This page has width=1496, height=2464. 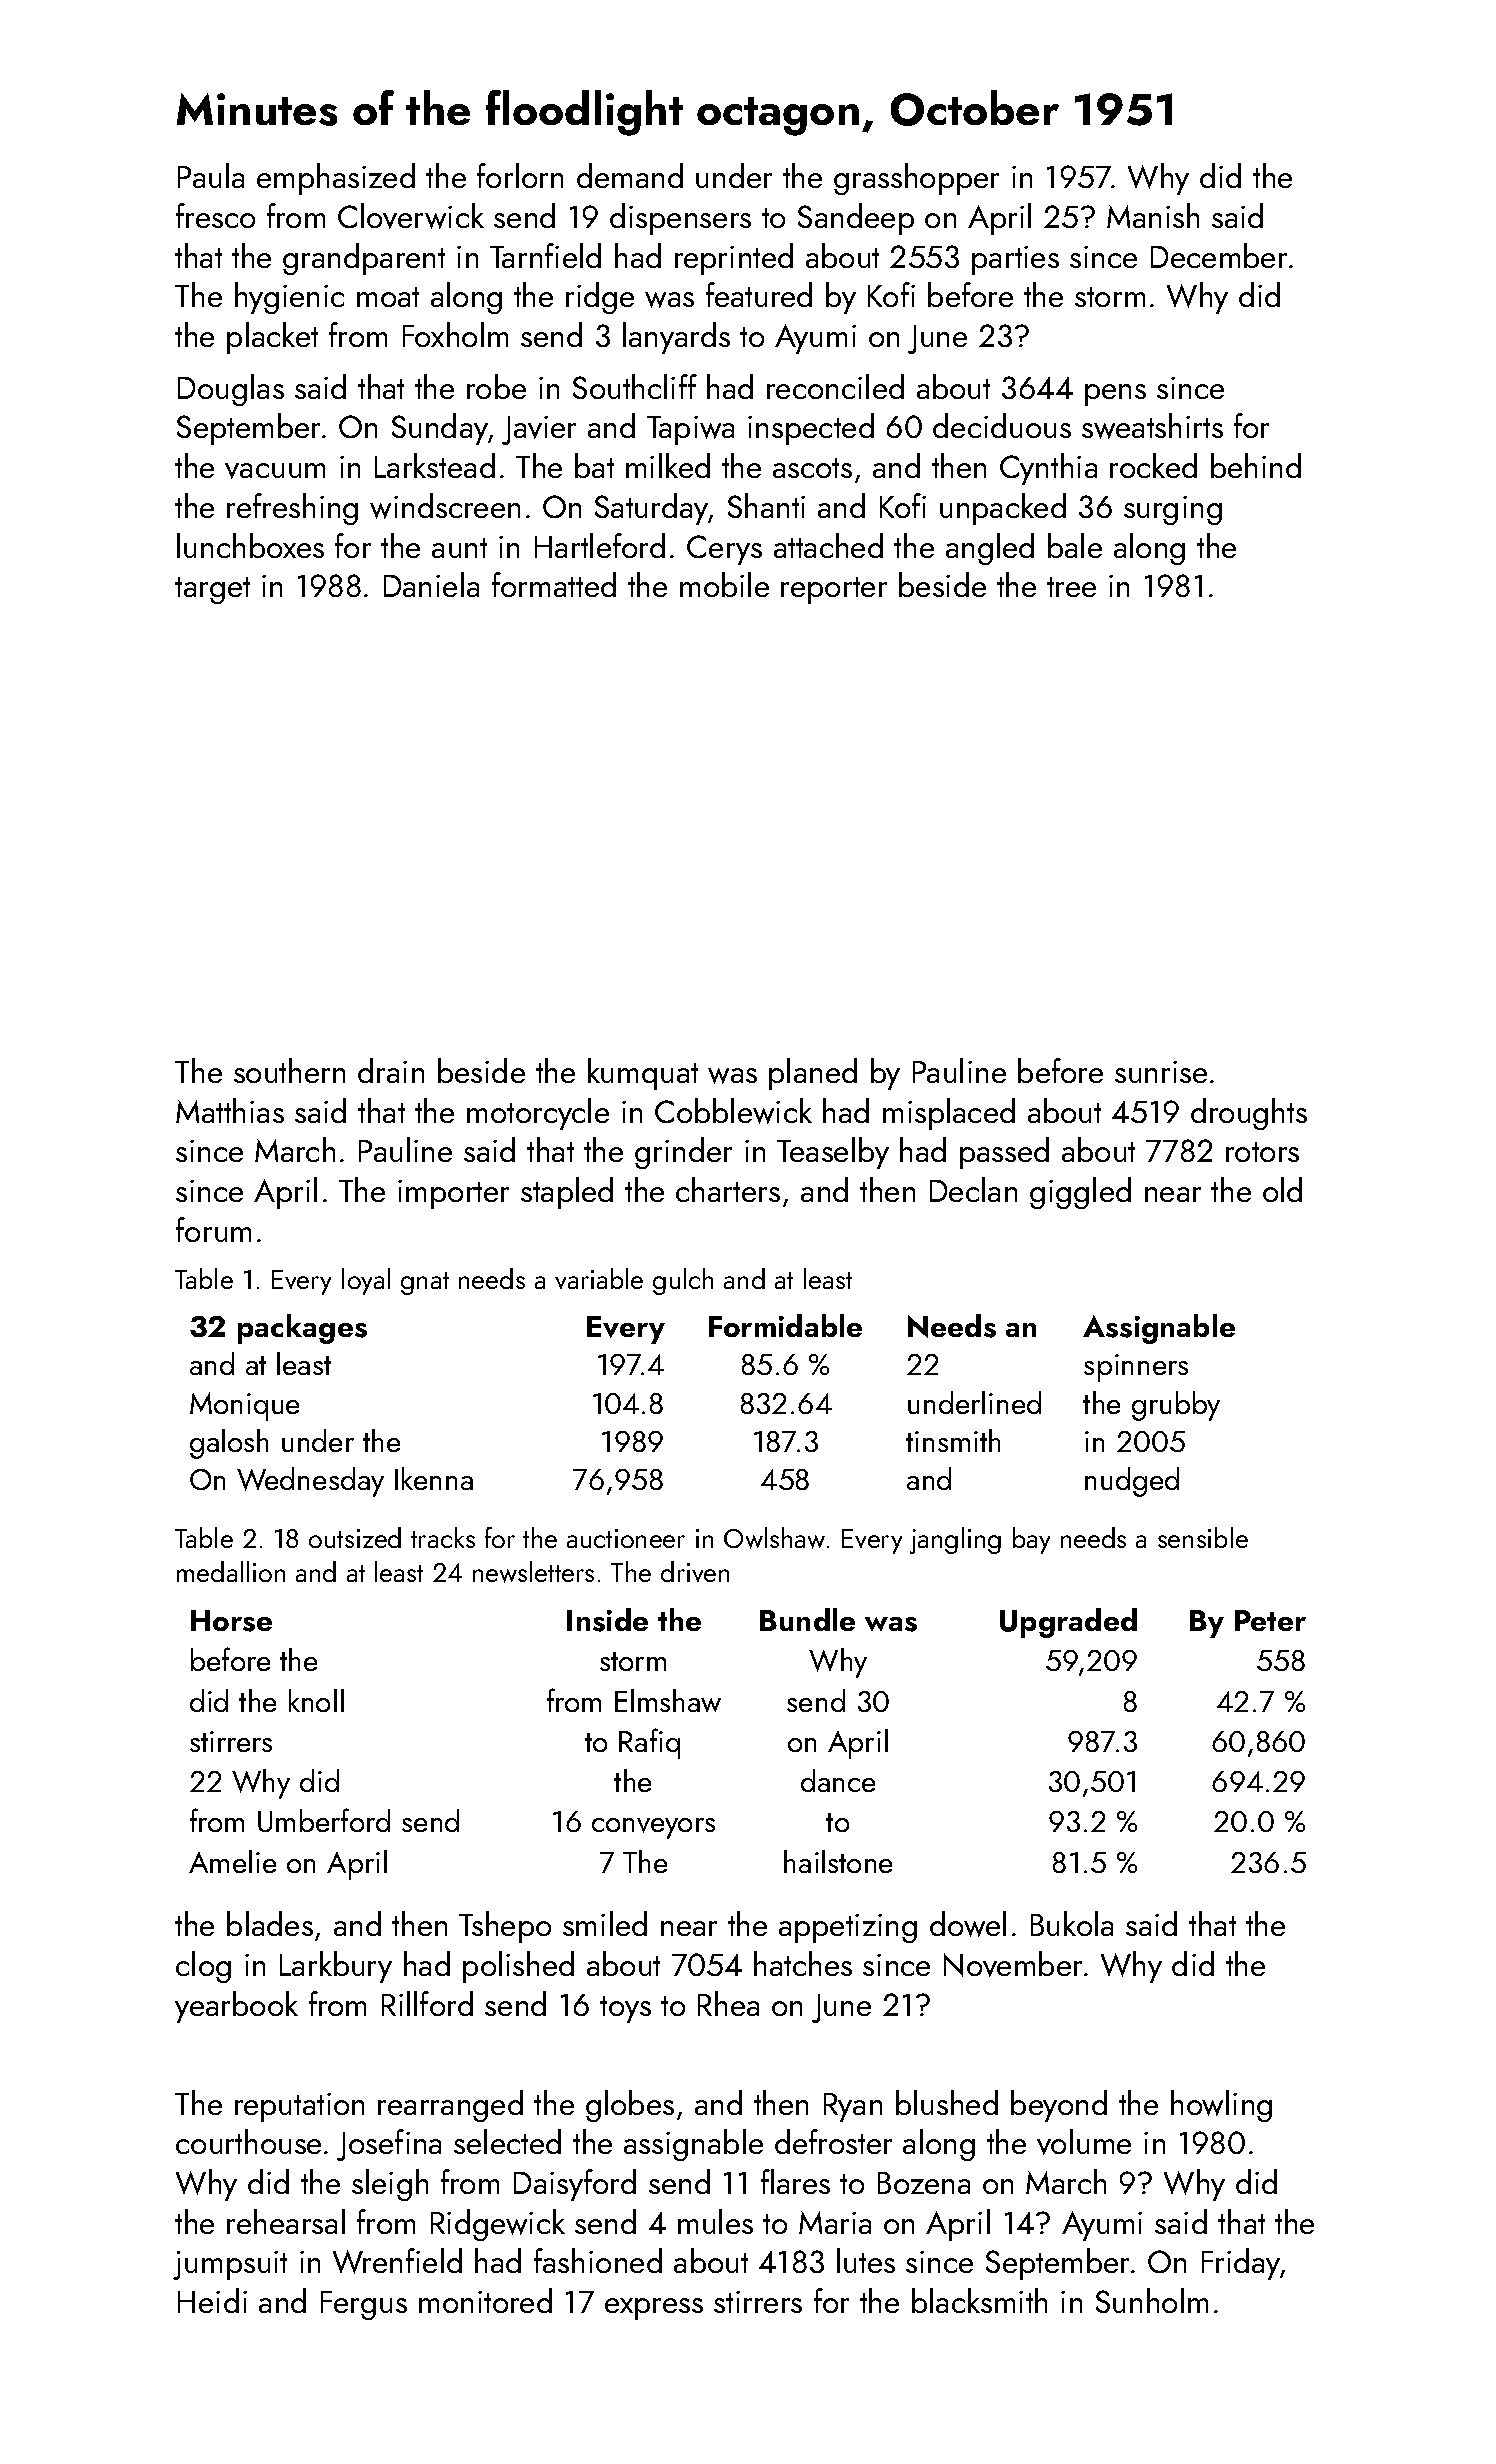 What do you see at coordinates (1080, 1193) in the page?
I see `giggled` at bounding box center [1080, 1193].
